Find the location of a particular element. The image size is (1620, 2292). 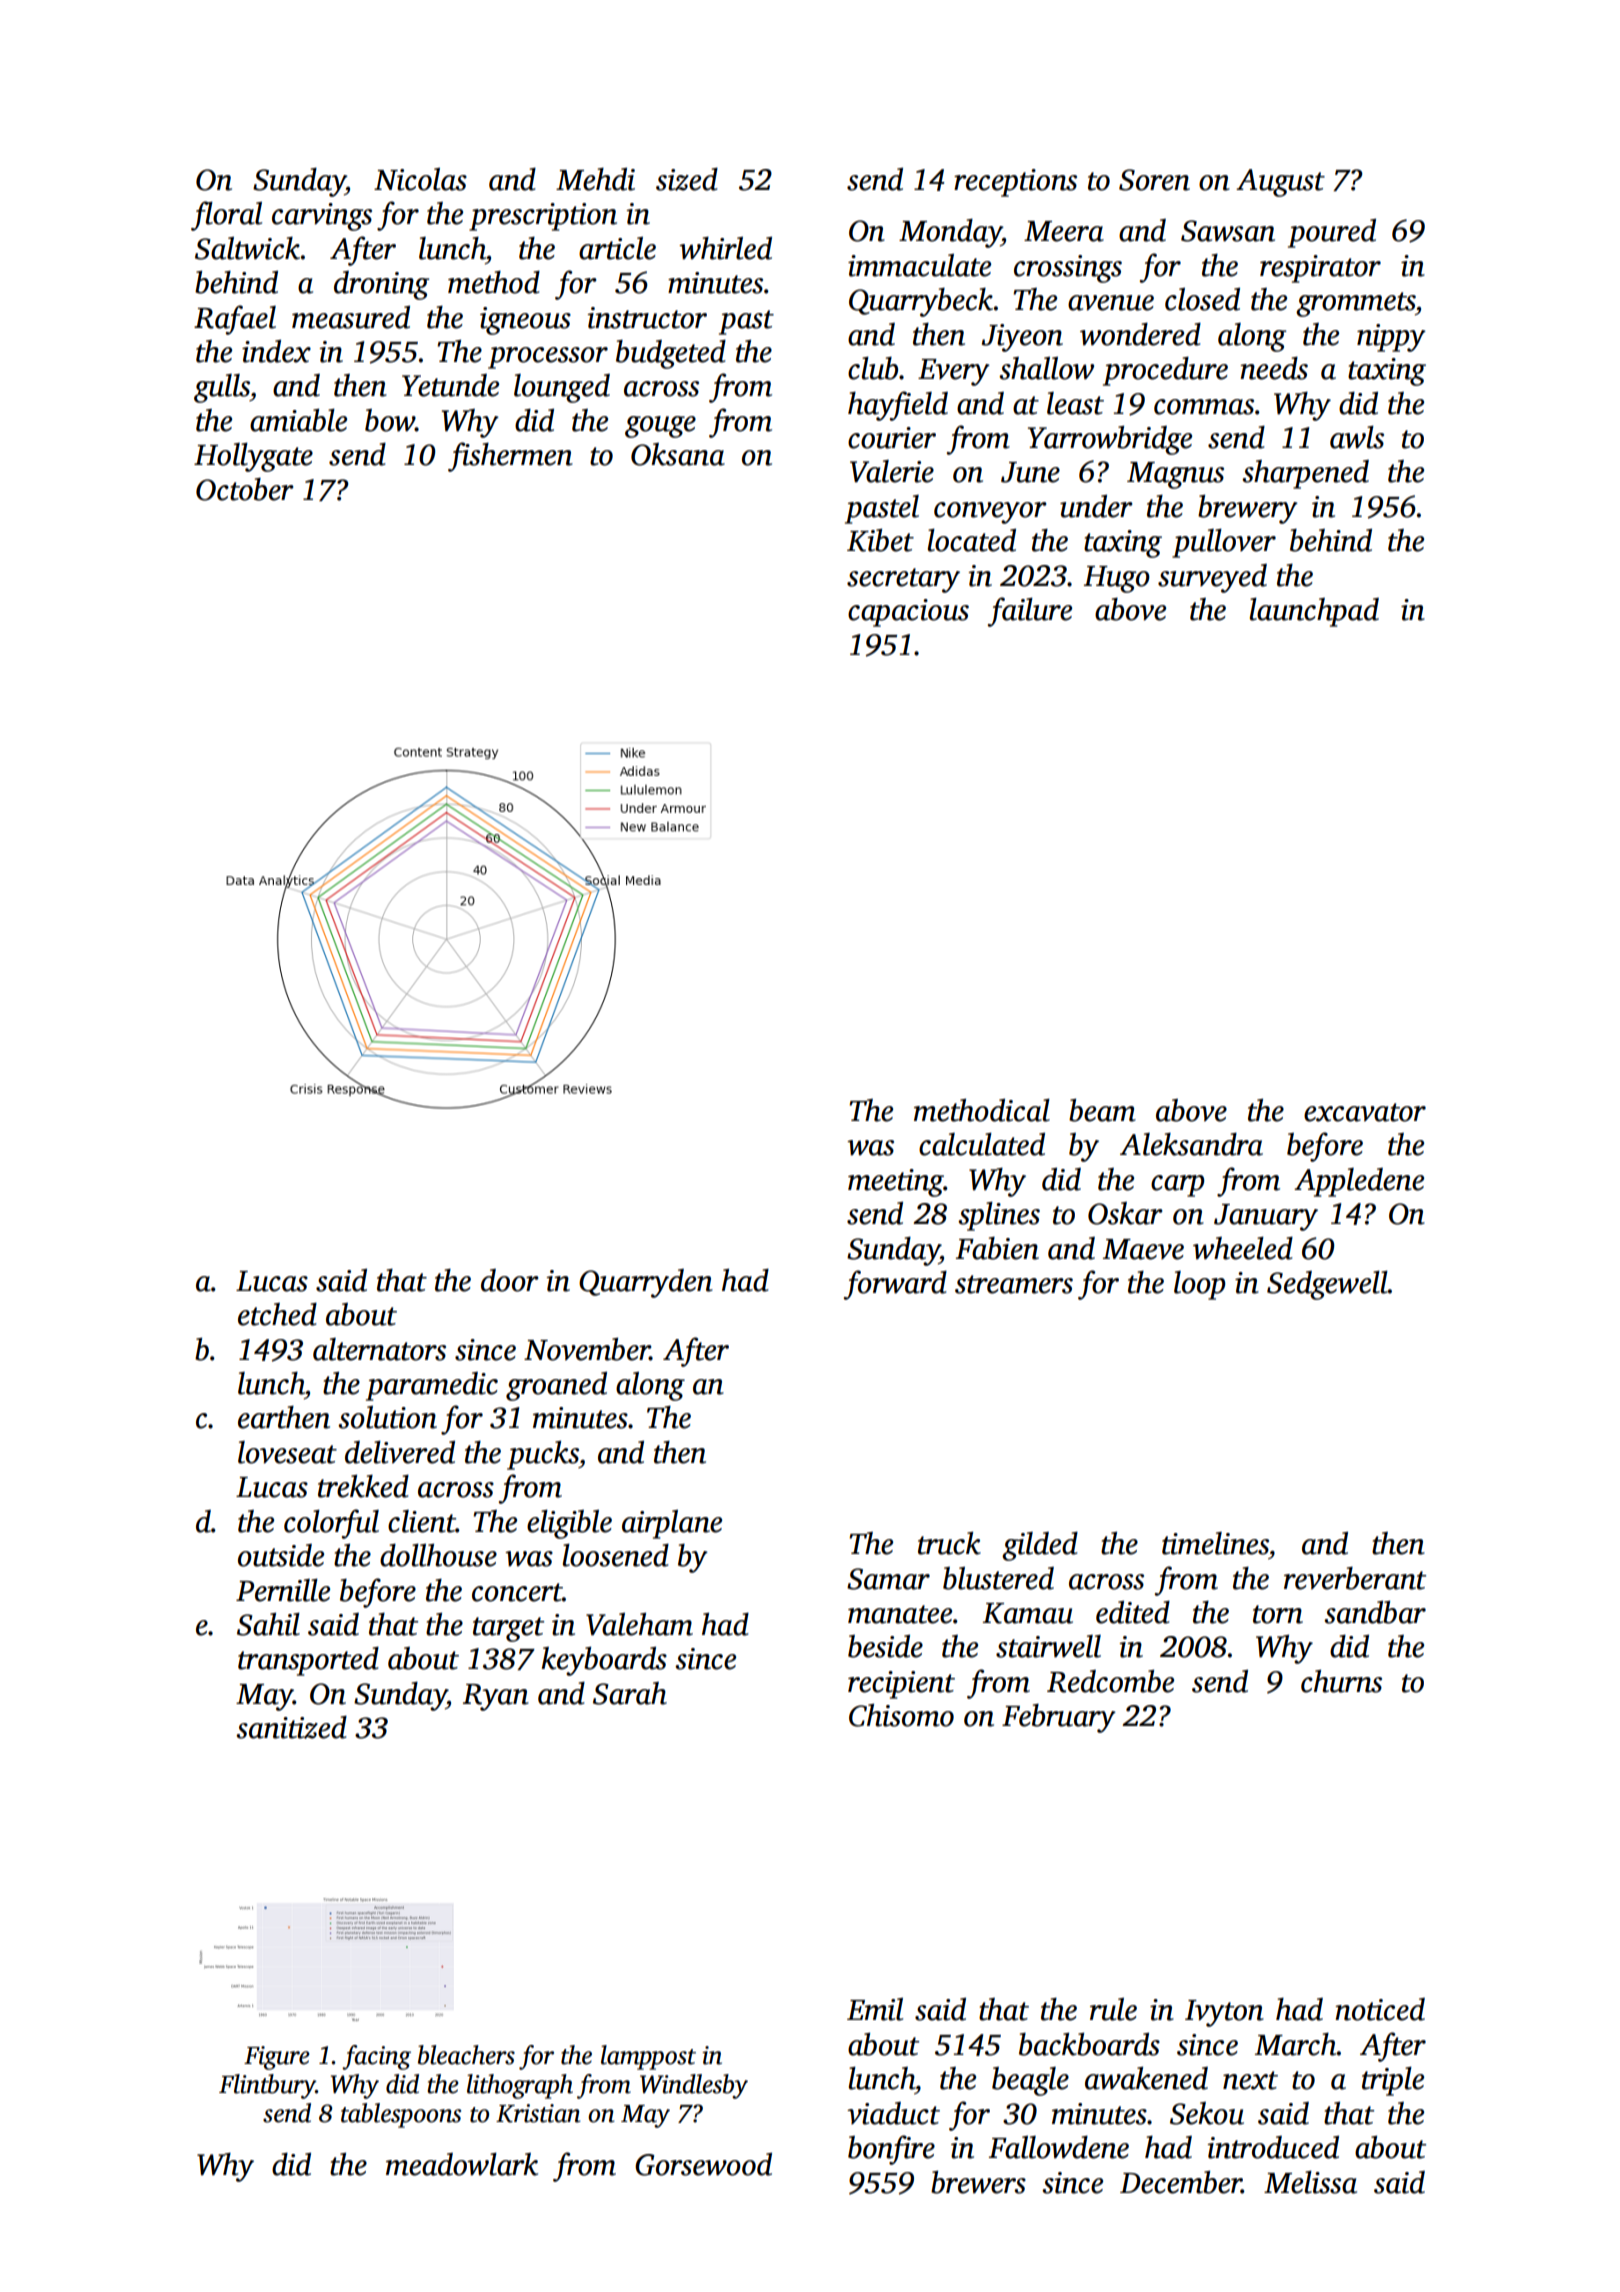

immaculate is located at coordinates (919, 265).
